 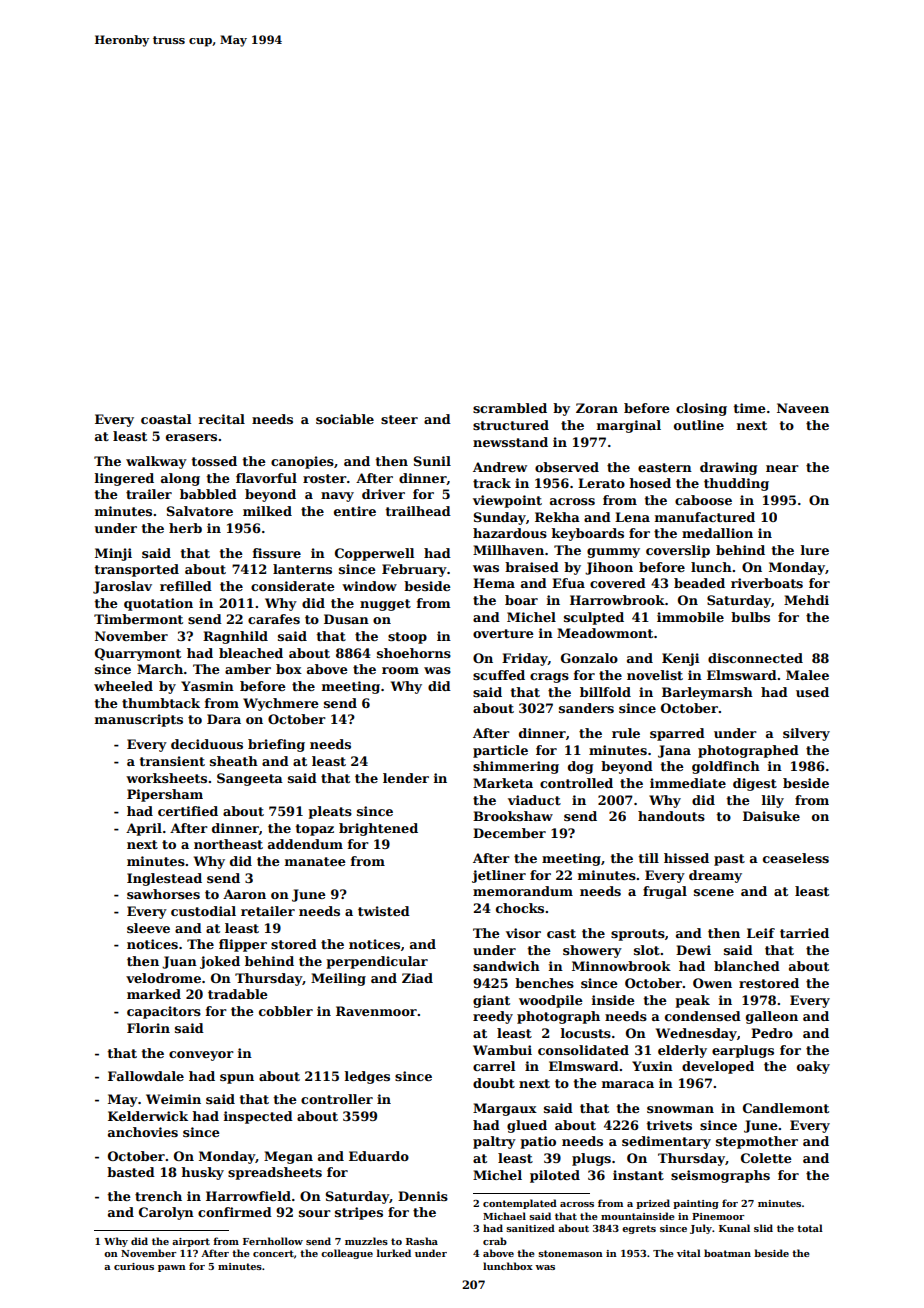 I want to click on sheath, so click(x=234, y=761).
